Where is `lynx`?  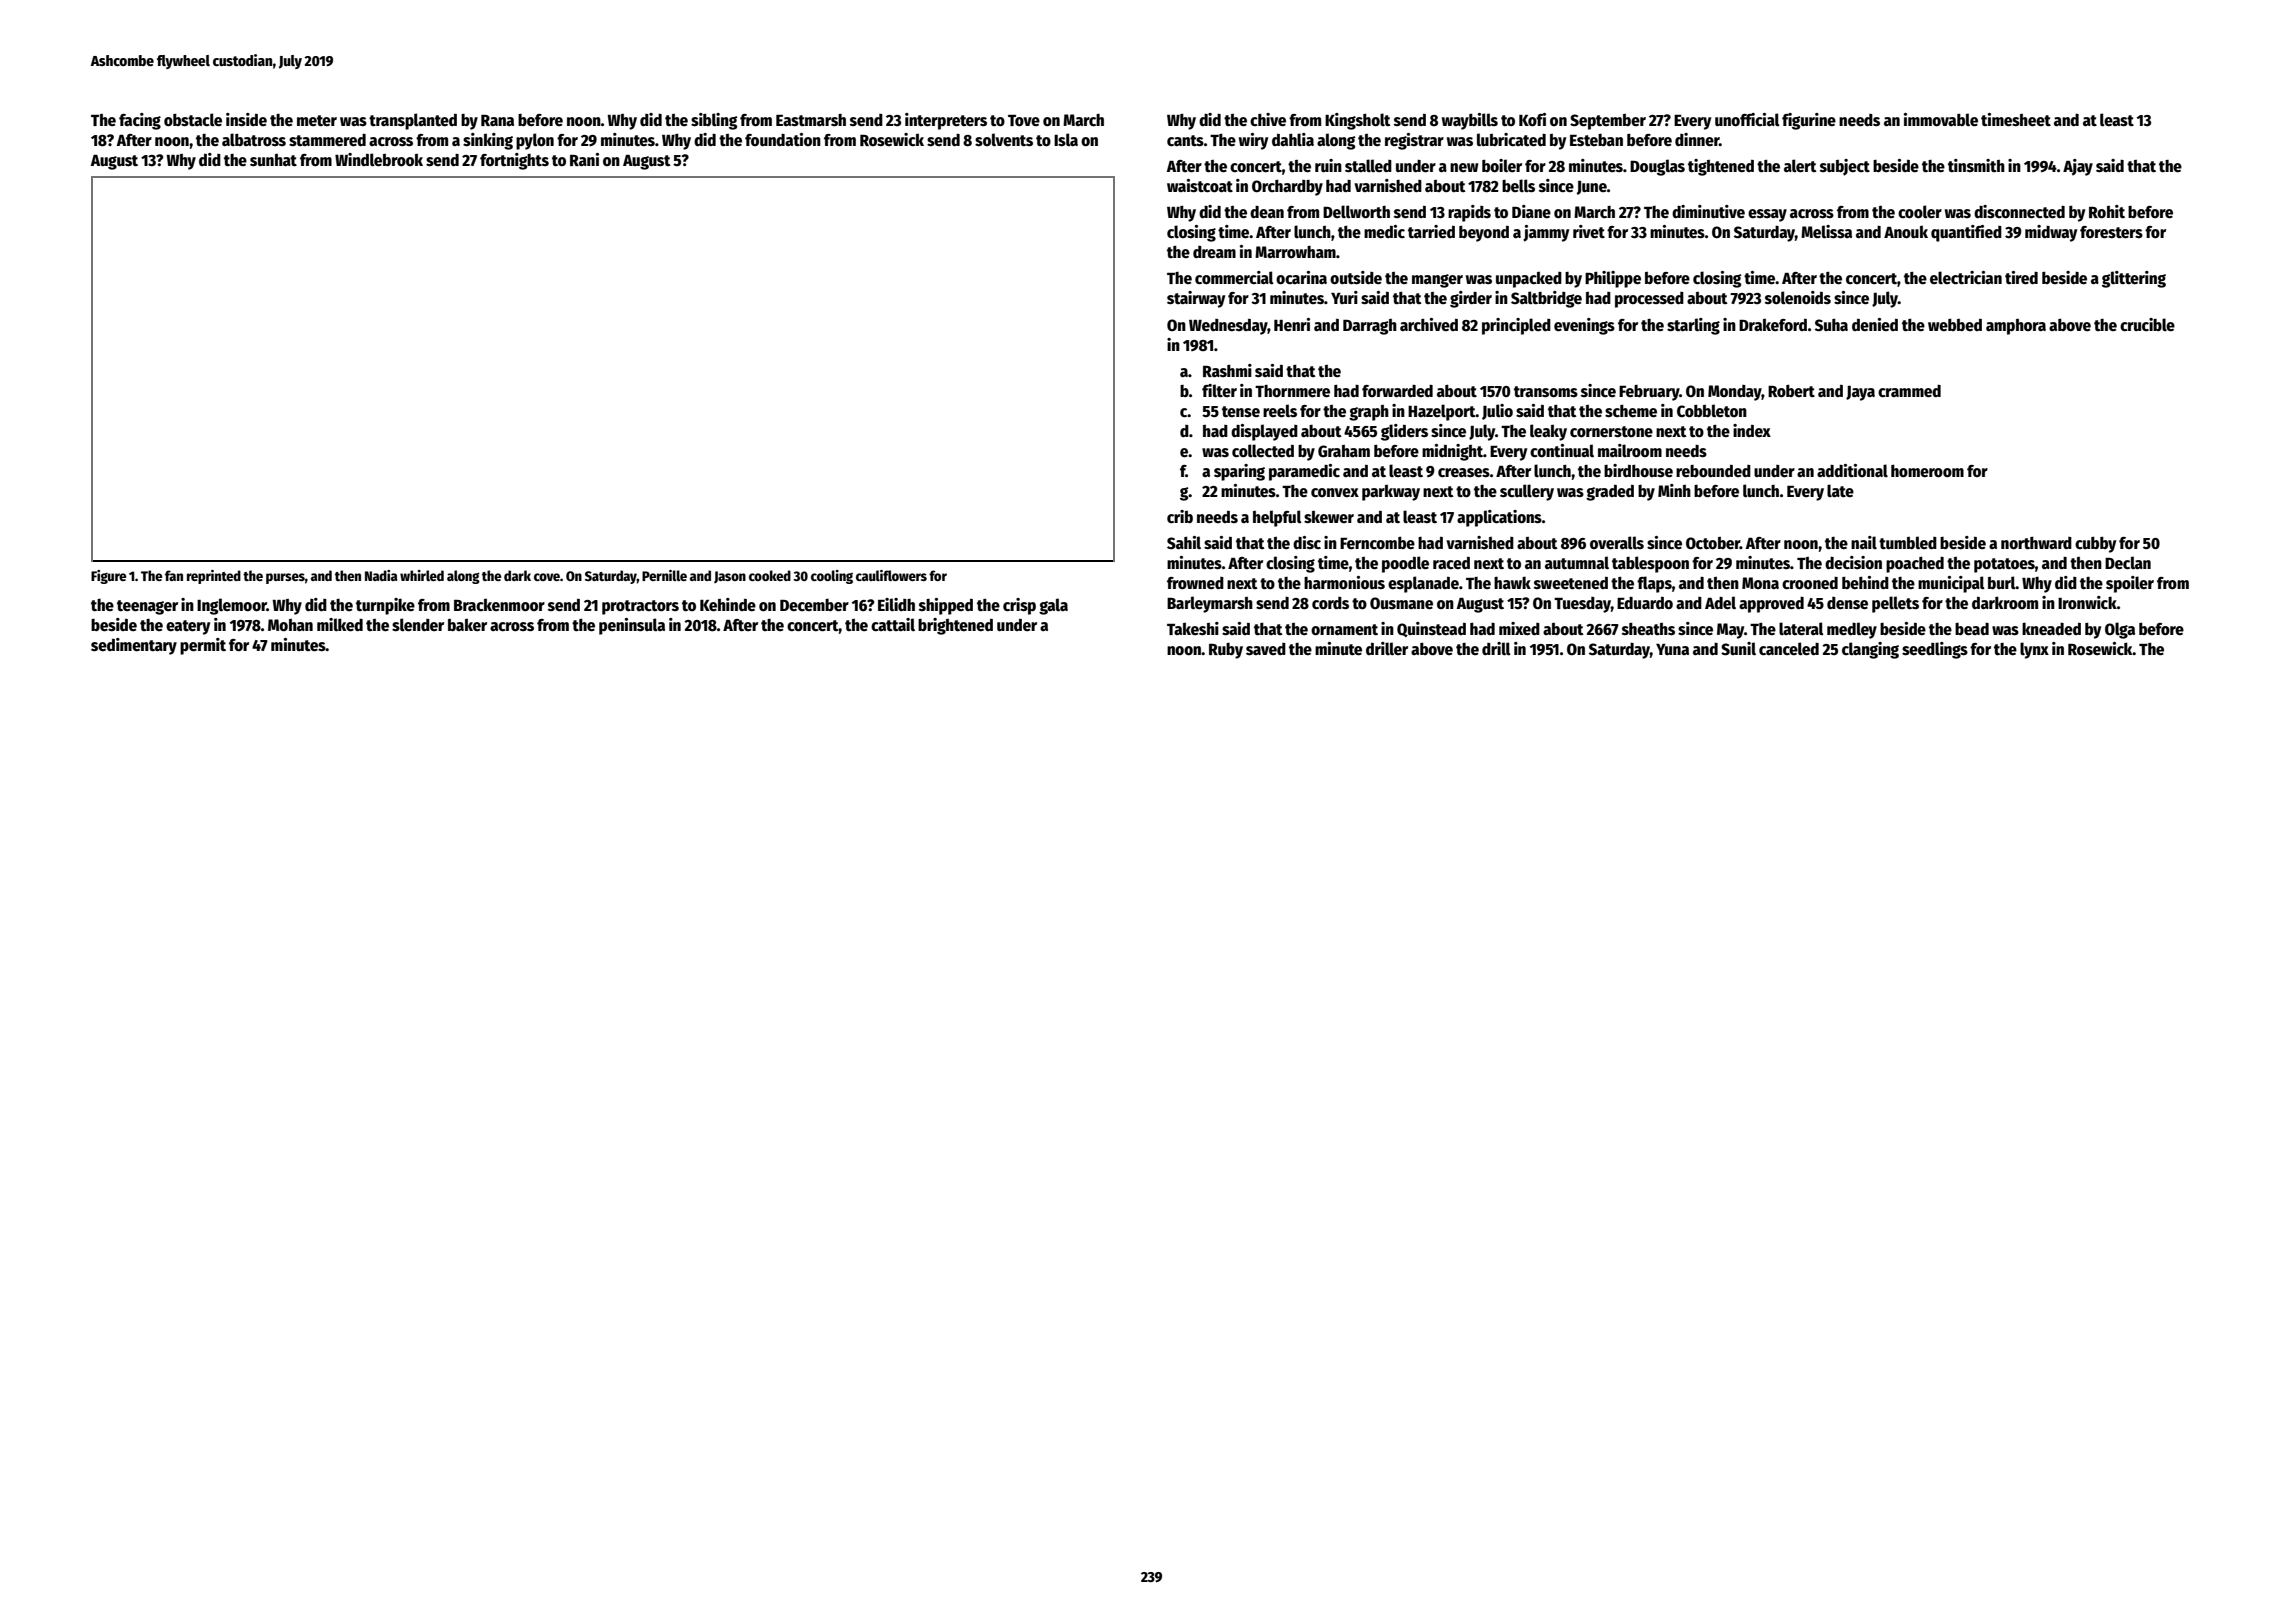
lynx is located at coordinates (2034, 650).
